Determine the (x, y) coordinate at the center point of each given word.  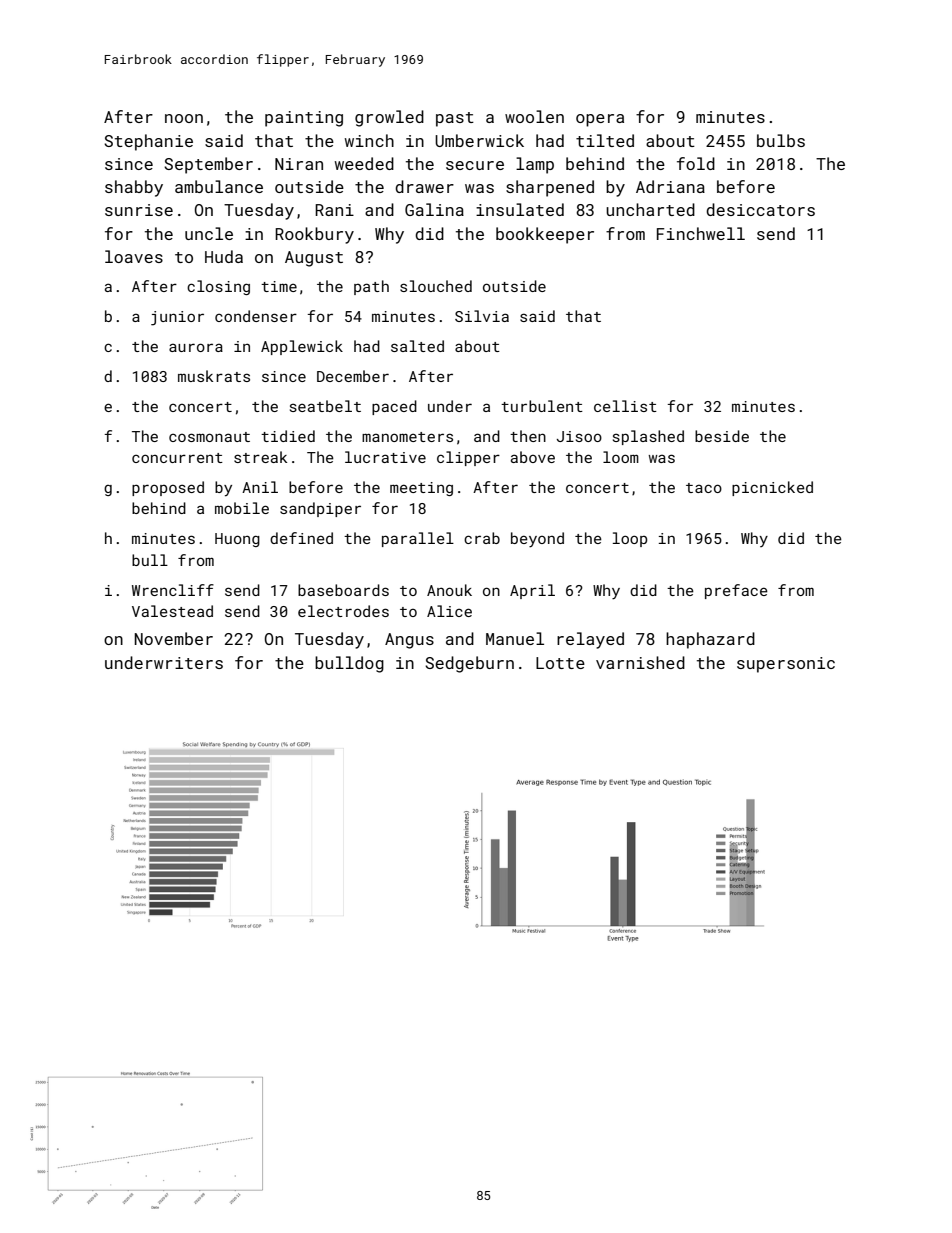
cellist (625, 406)
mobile (242, 508)
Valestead (172, 611)
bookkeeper (545, 235)
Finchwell (701, 233)
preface (736, 591)
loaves (134, 256)
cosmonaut (209, 437)
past (455, 119)
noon (184, 118)
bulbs (781, 140)
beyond (537, 540)
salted (417, 346)
